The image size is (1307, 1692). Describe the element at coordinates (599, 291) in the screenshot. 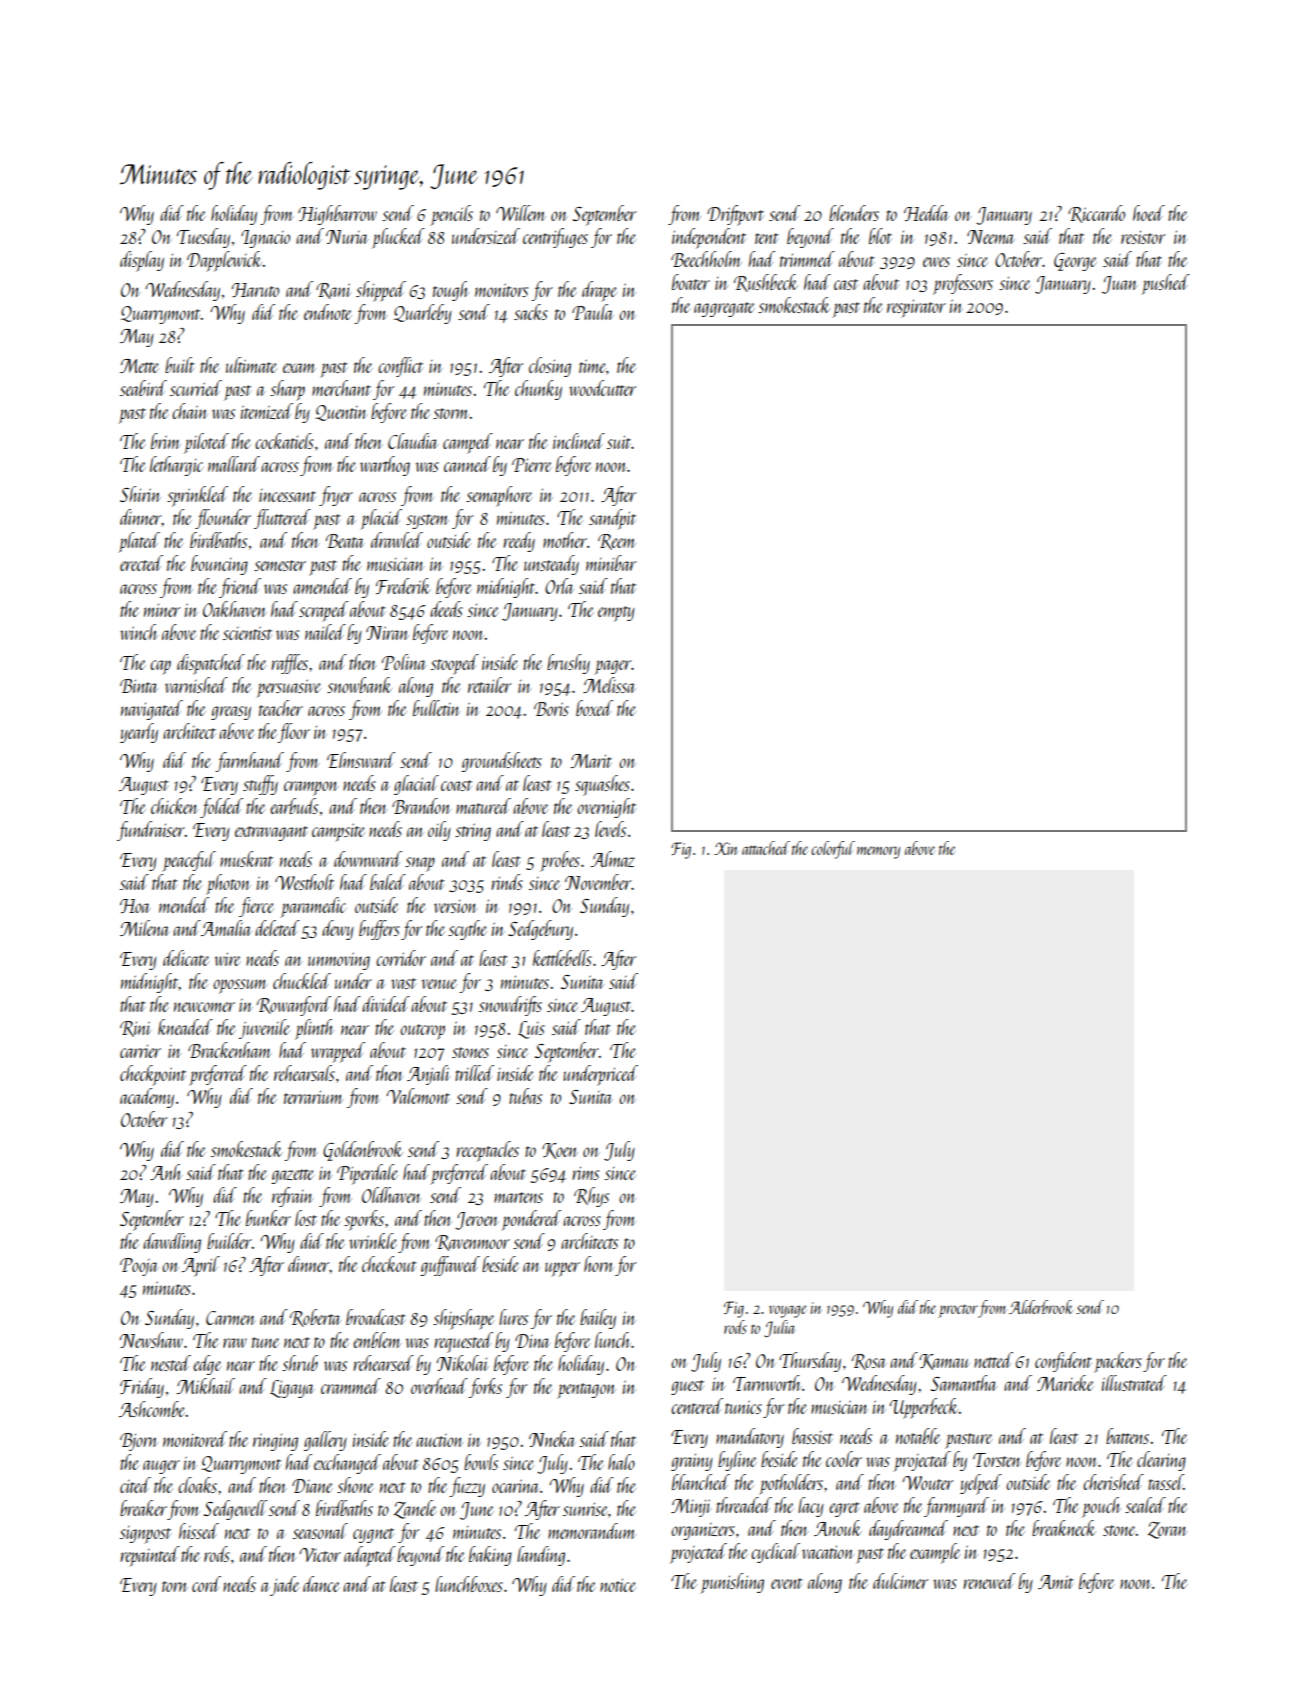

I see `drape` at that location.
